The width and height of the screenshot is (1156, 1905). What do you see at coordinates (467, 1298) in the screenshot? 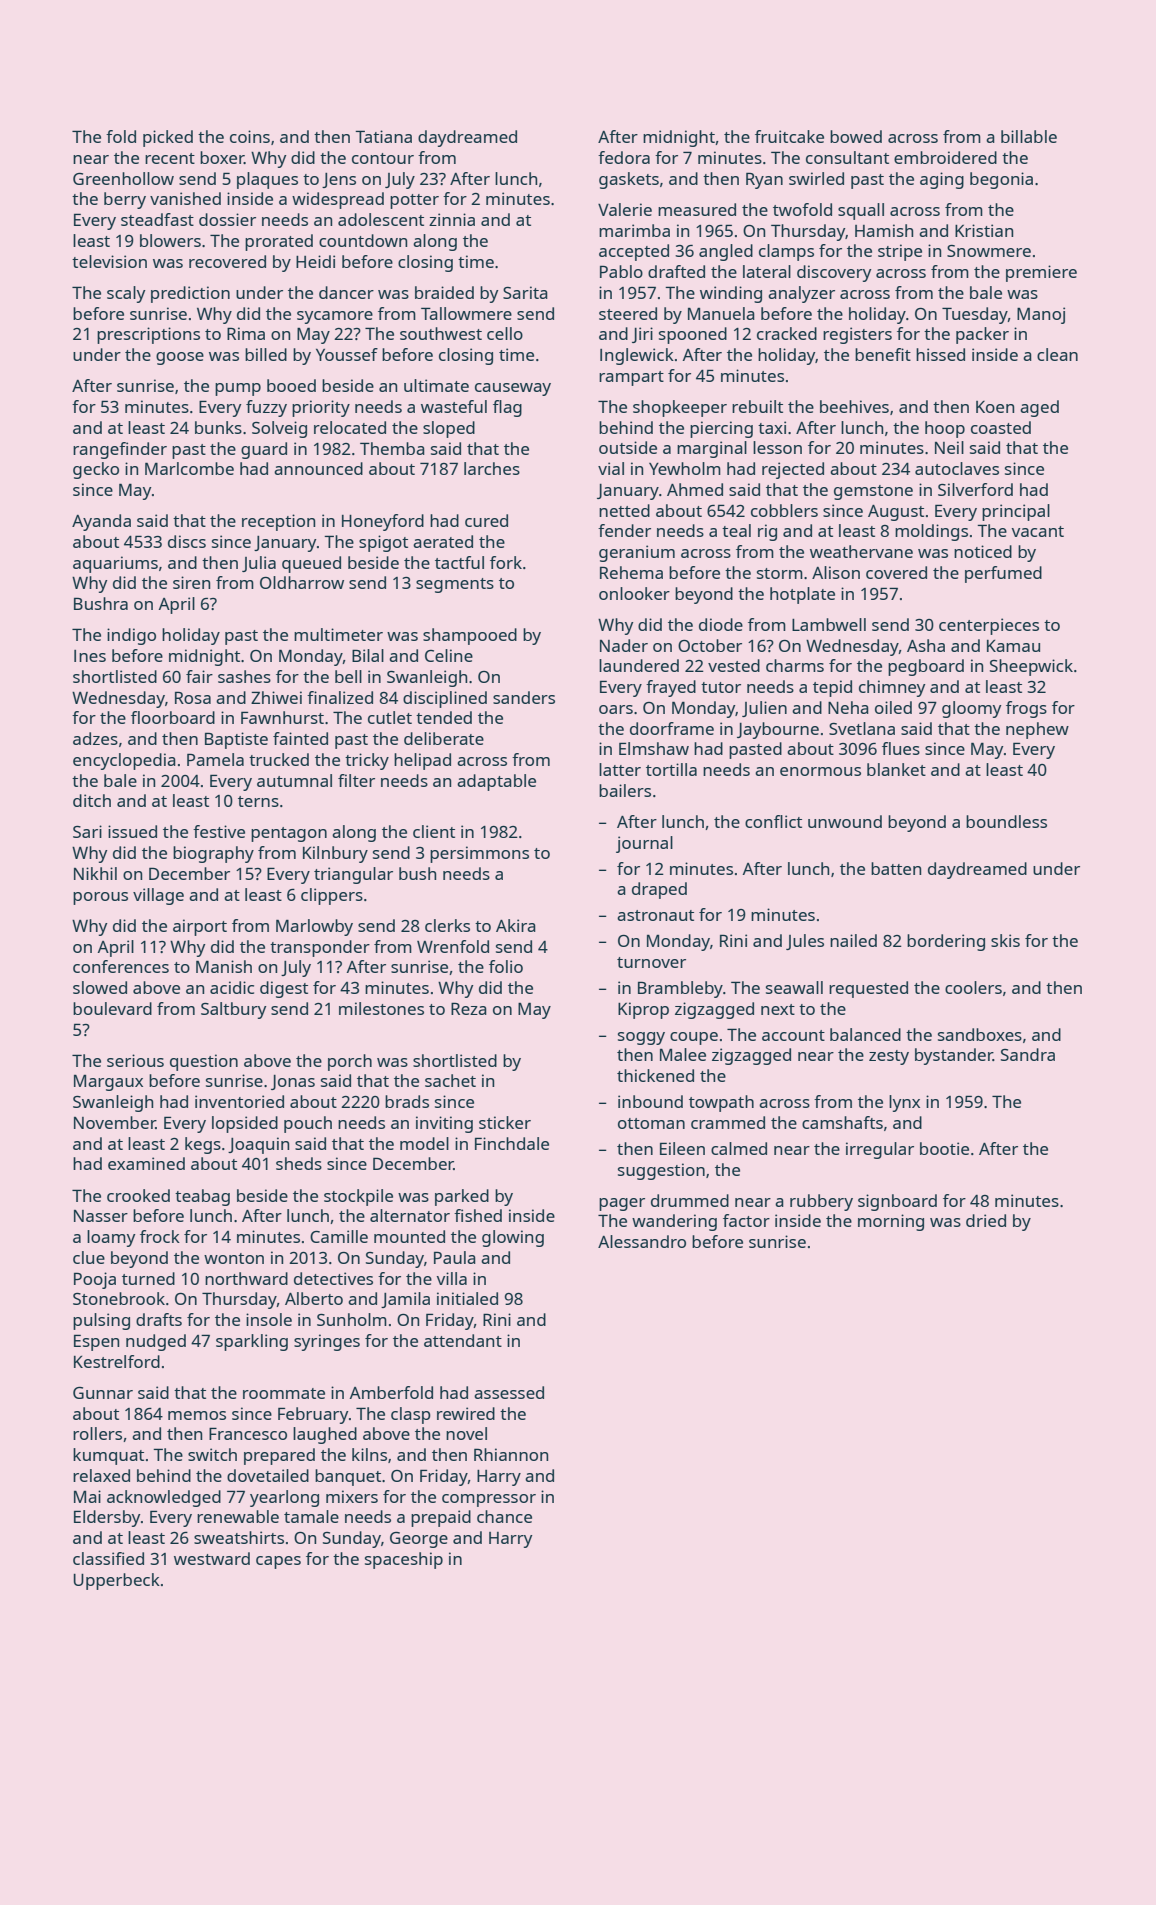
I see `initialed` at bounding box center [467, 1298].
